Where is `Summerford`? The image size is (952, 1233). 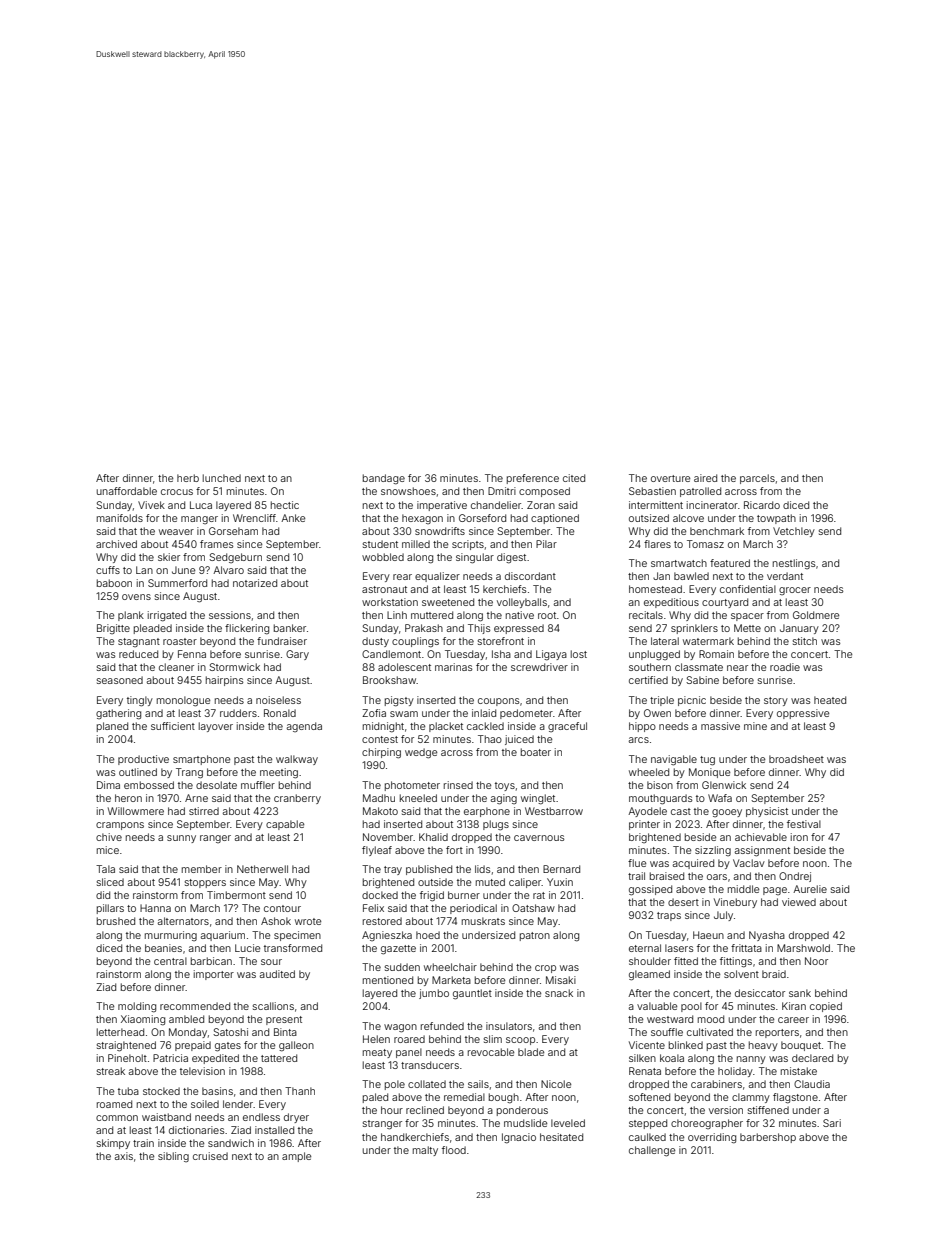
Summerford is located at coordinates (177, 583).
